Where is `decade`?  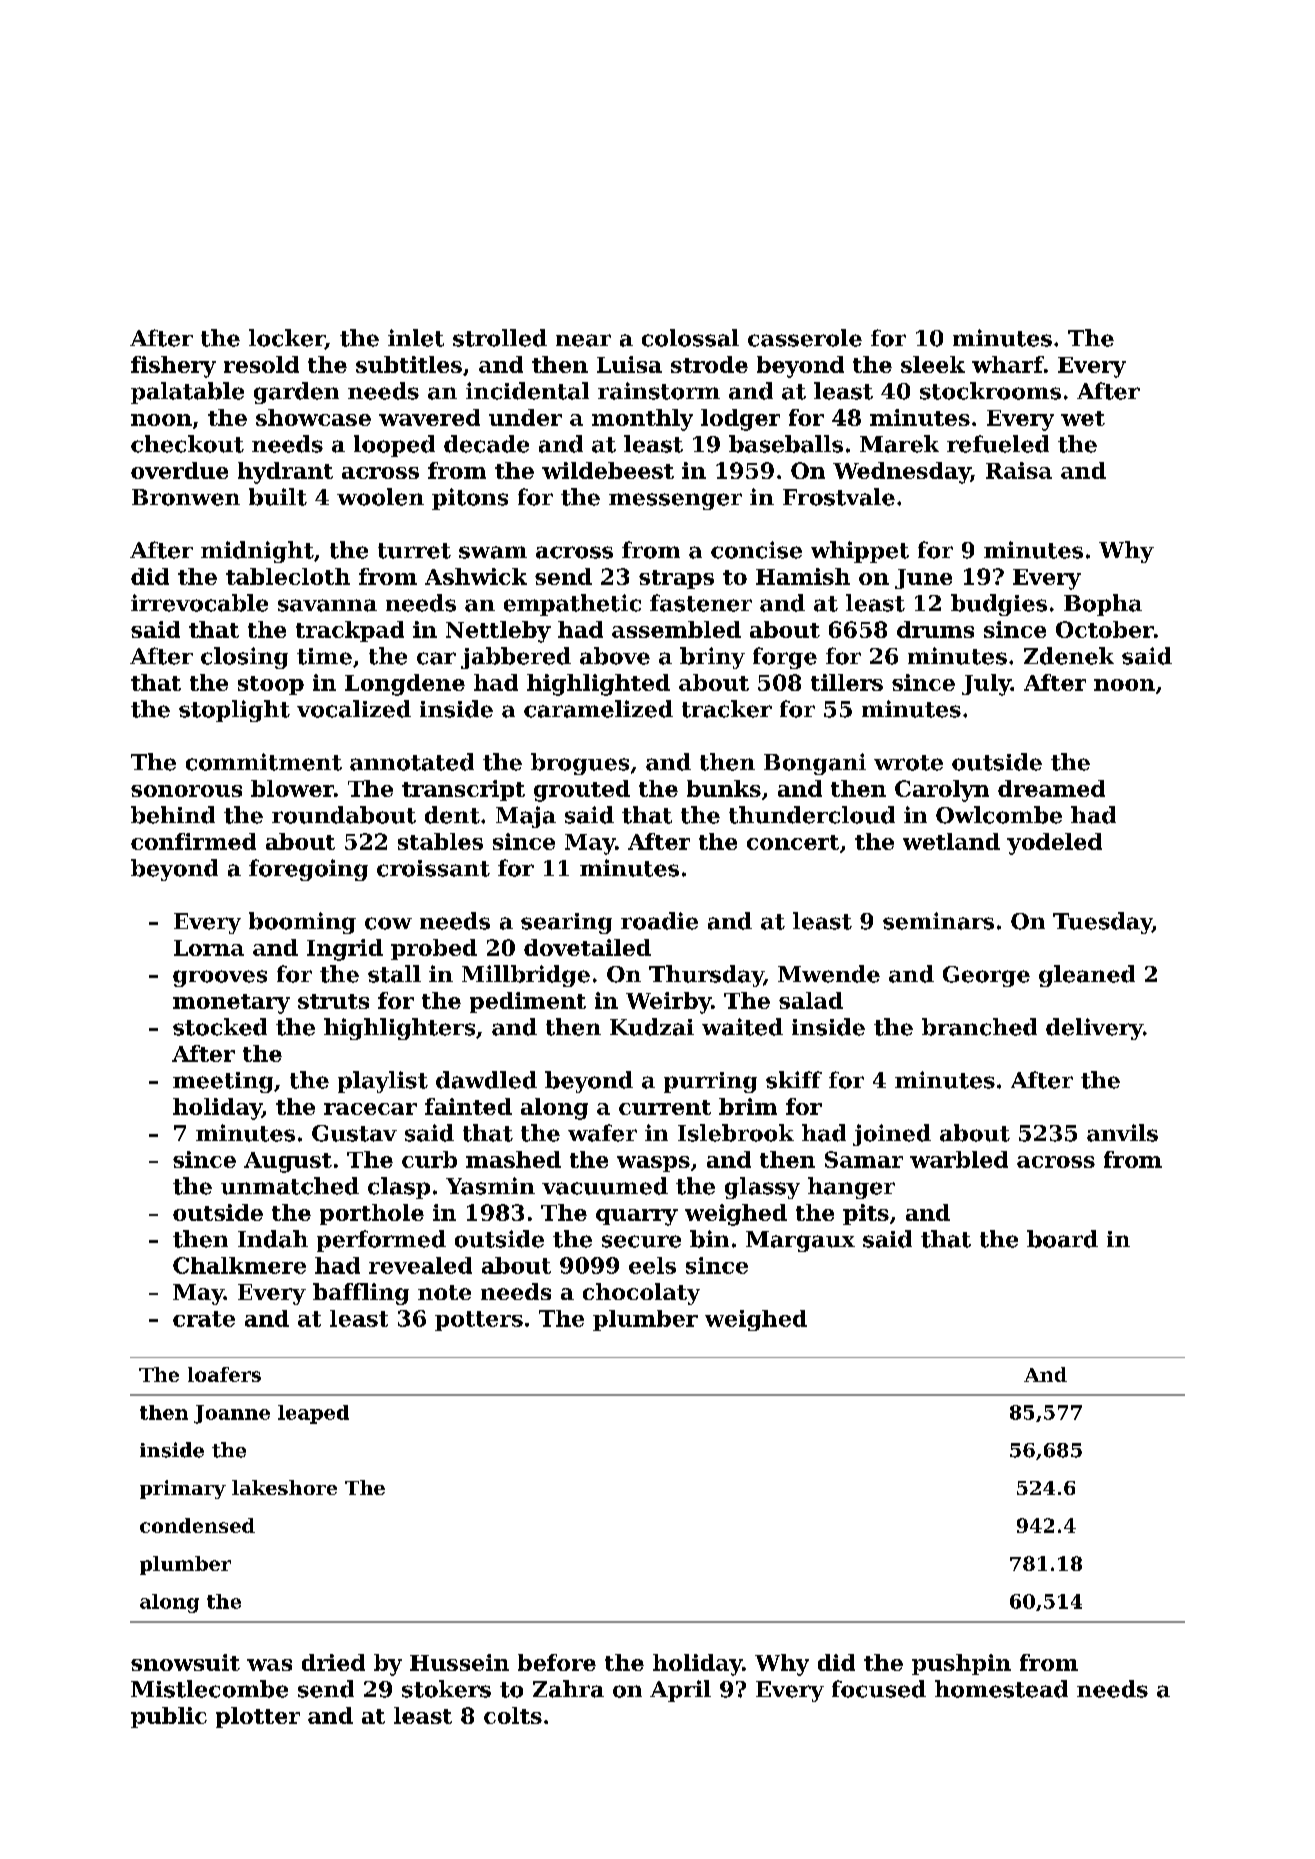 decade is located at coordinates (486, 444).
